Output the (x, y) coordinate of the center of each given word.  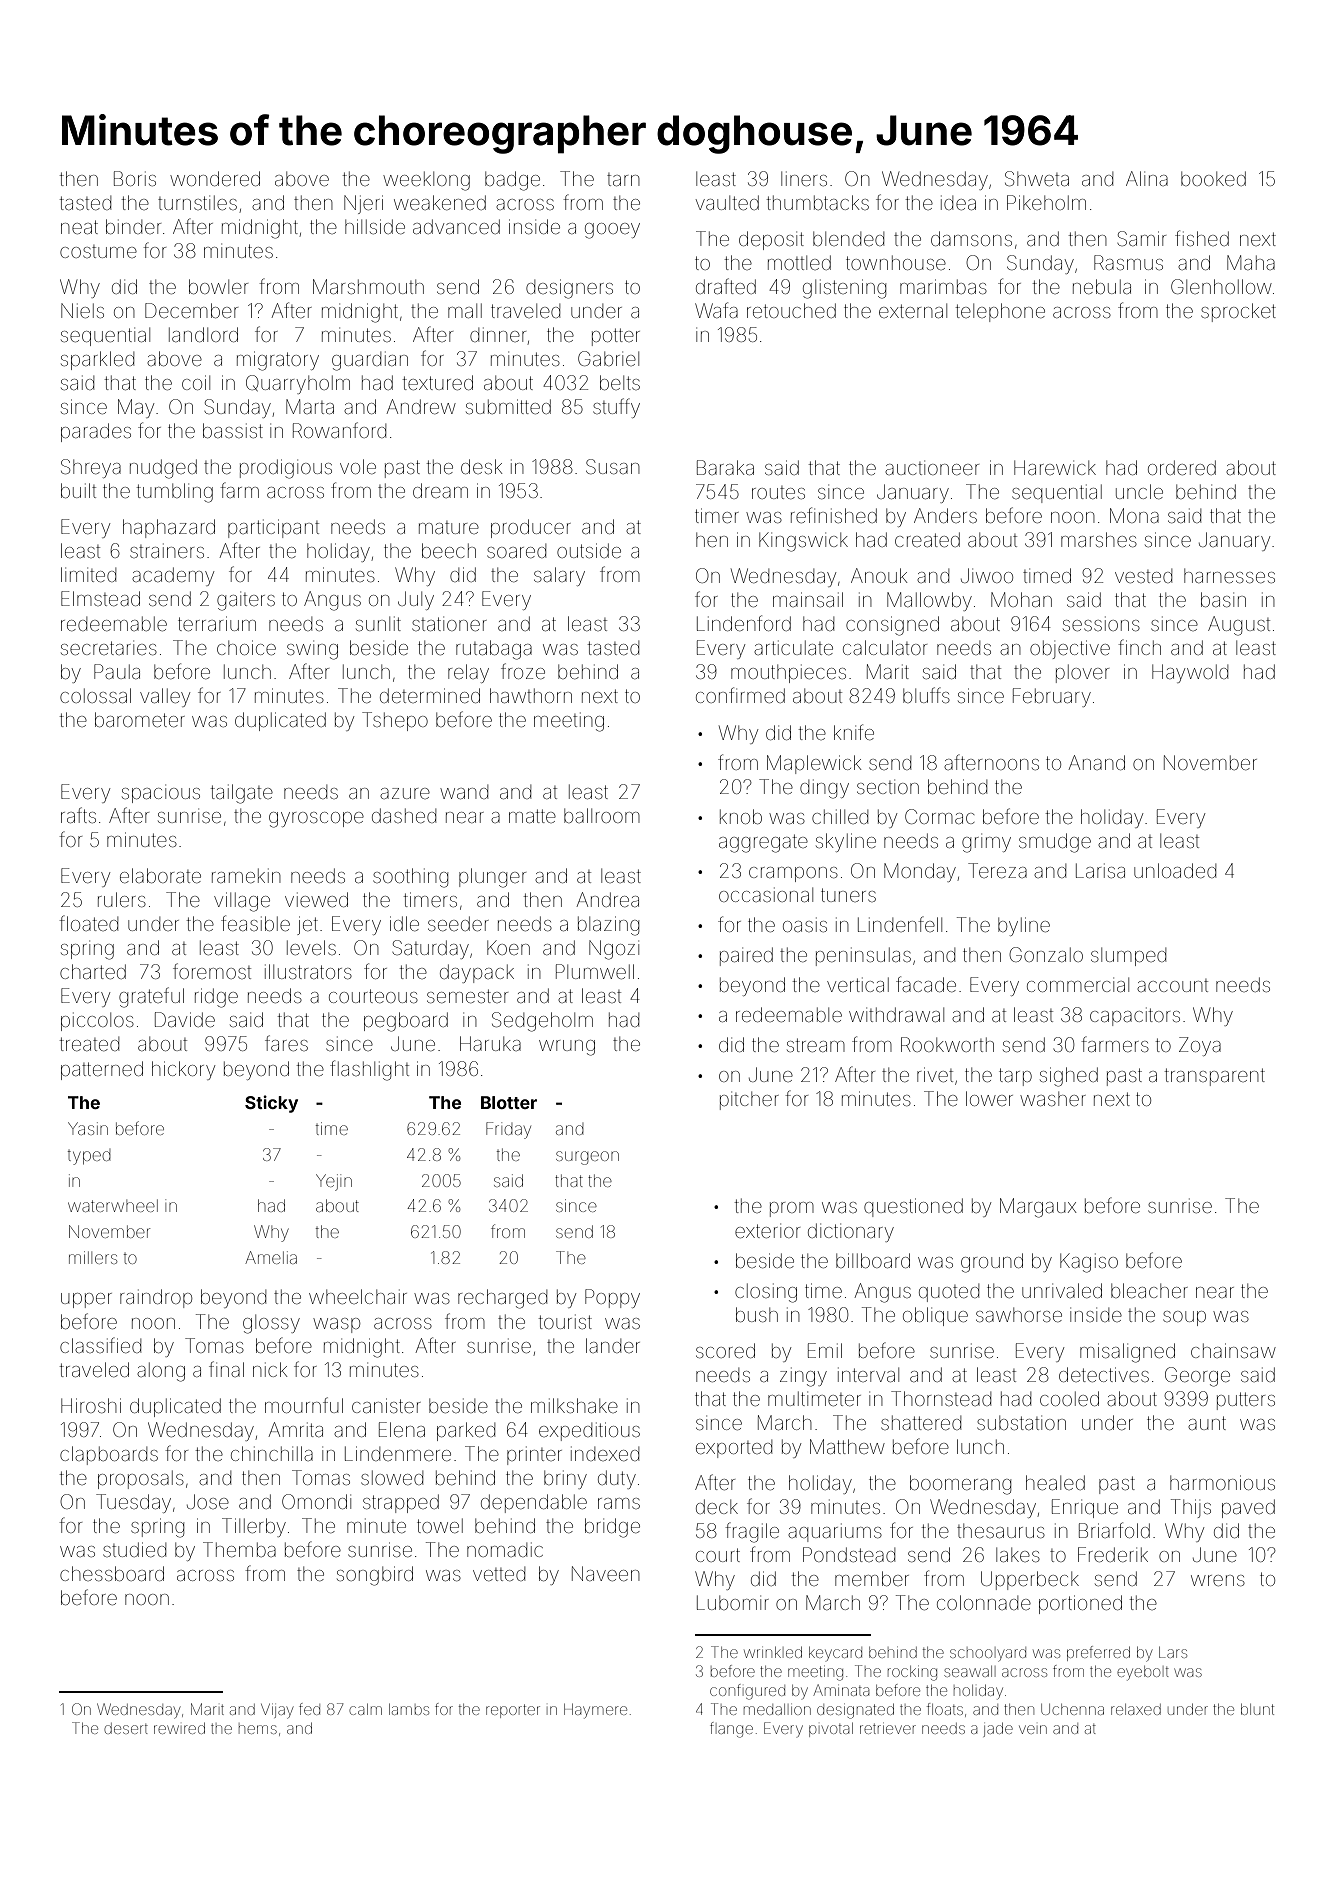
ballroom (602, 815)
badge (512, 181)
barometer (140, 719)
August (1239, 626)
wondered (215, 178)
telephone (1000, 312)
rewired (179, 1728)
